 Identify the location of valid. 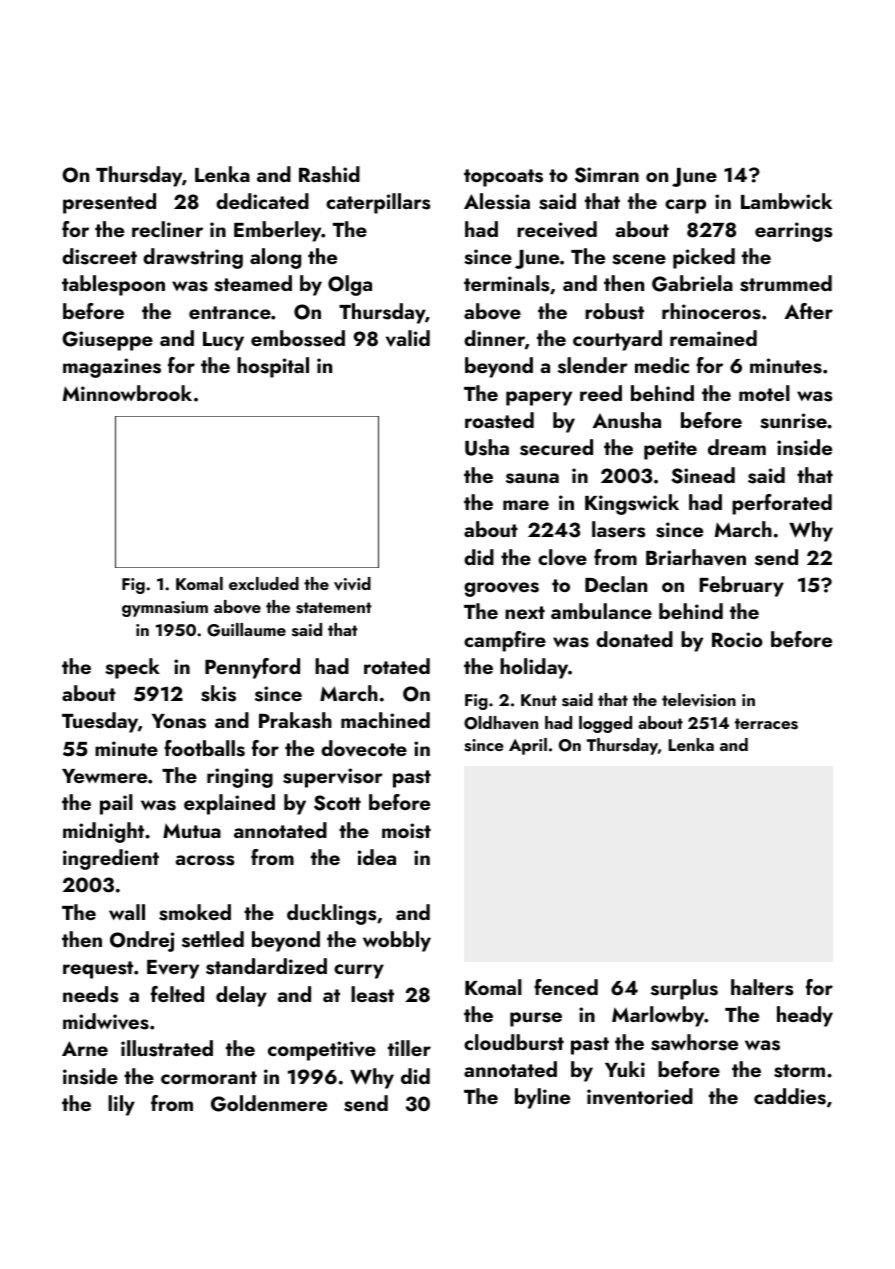
(408, 338).
